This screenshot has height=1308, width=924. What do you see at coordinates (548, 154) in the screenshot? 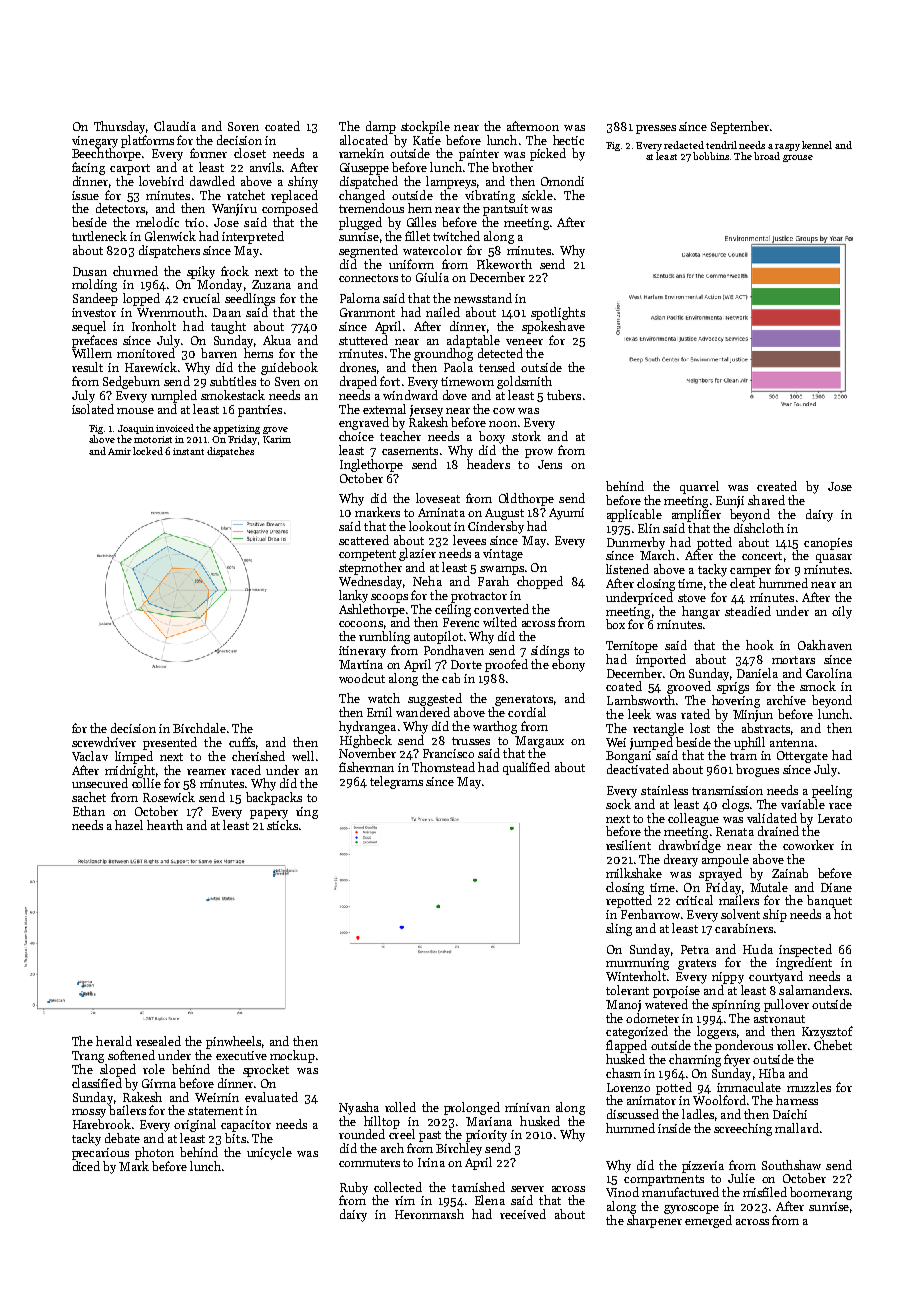
I see `picked` at bounding box center [548, 154].
